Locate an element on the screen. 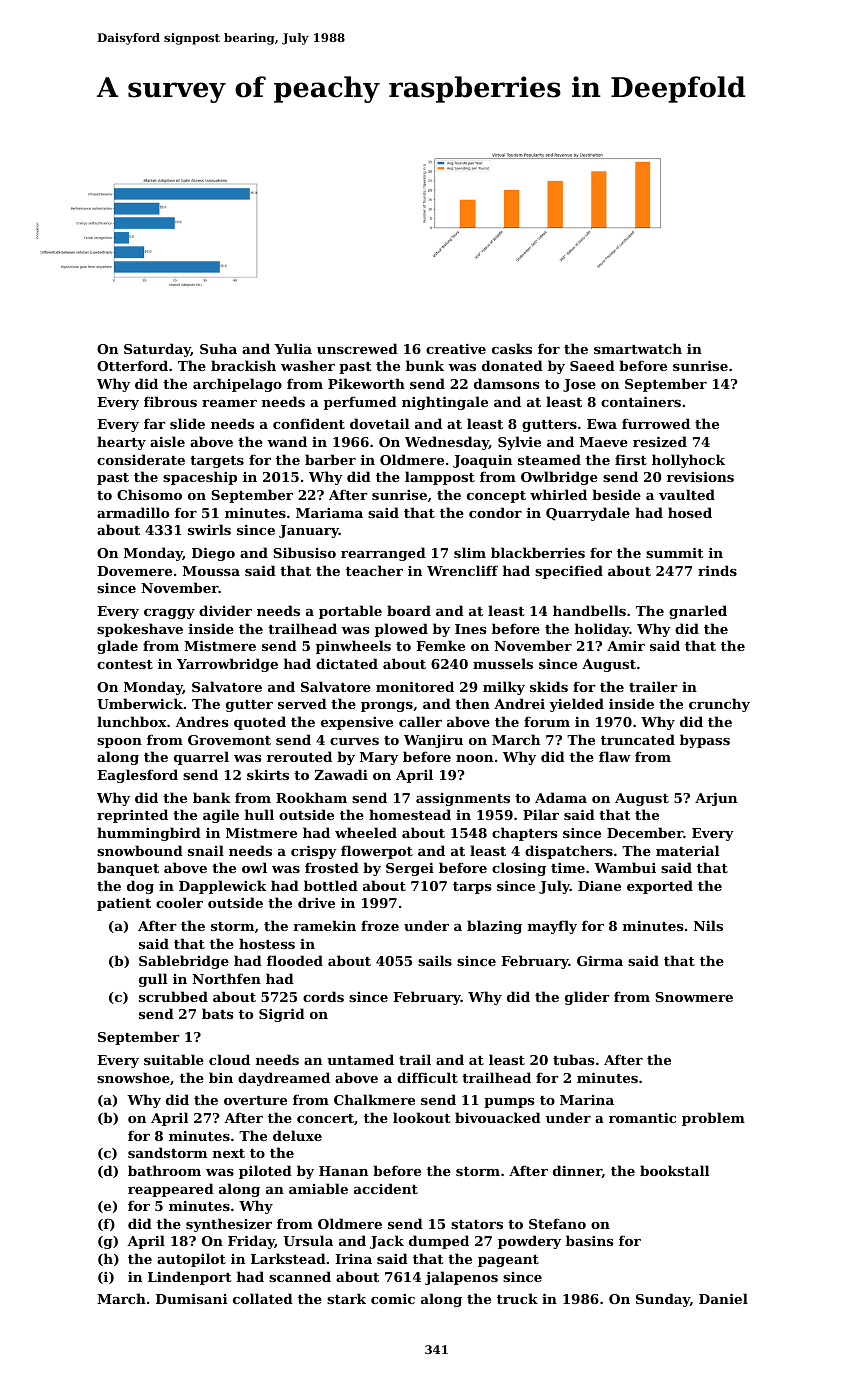  Amir is located at coordinates (626, 646).
